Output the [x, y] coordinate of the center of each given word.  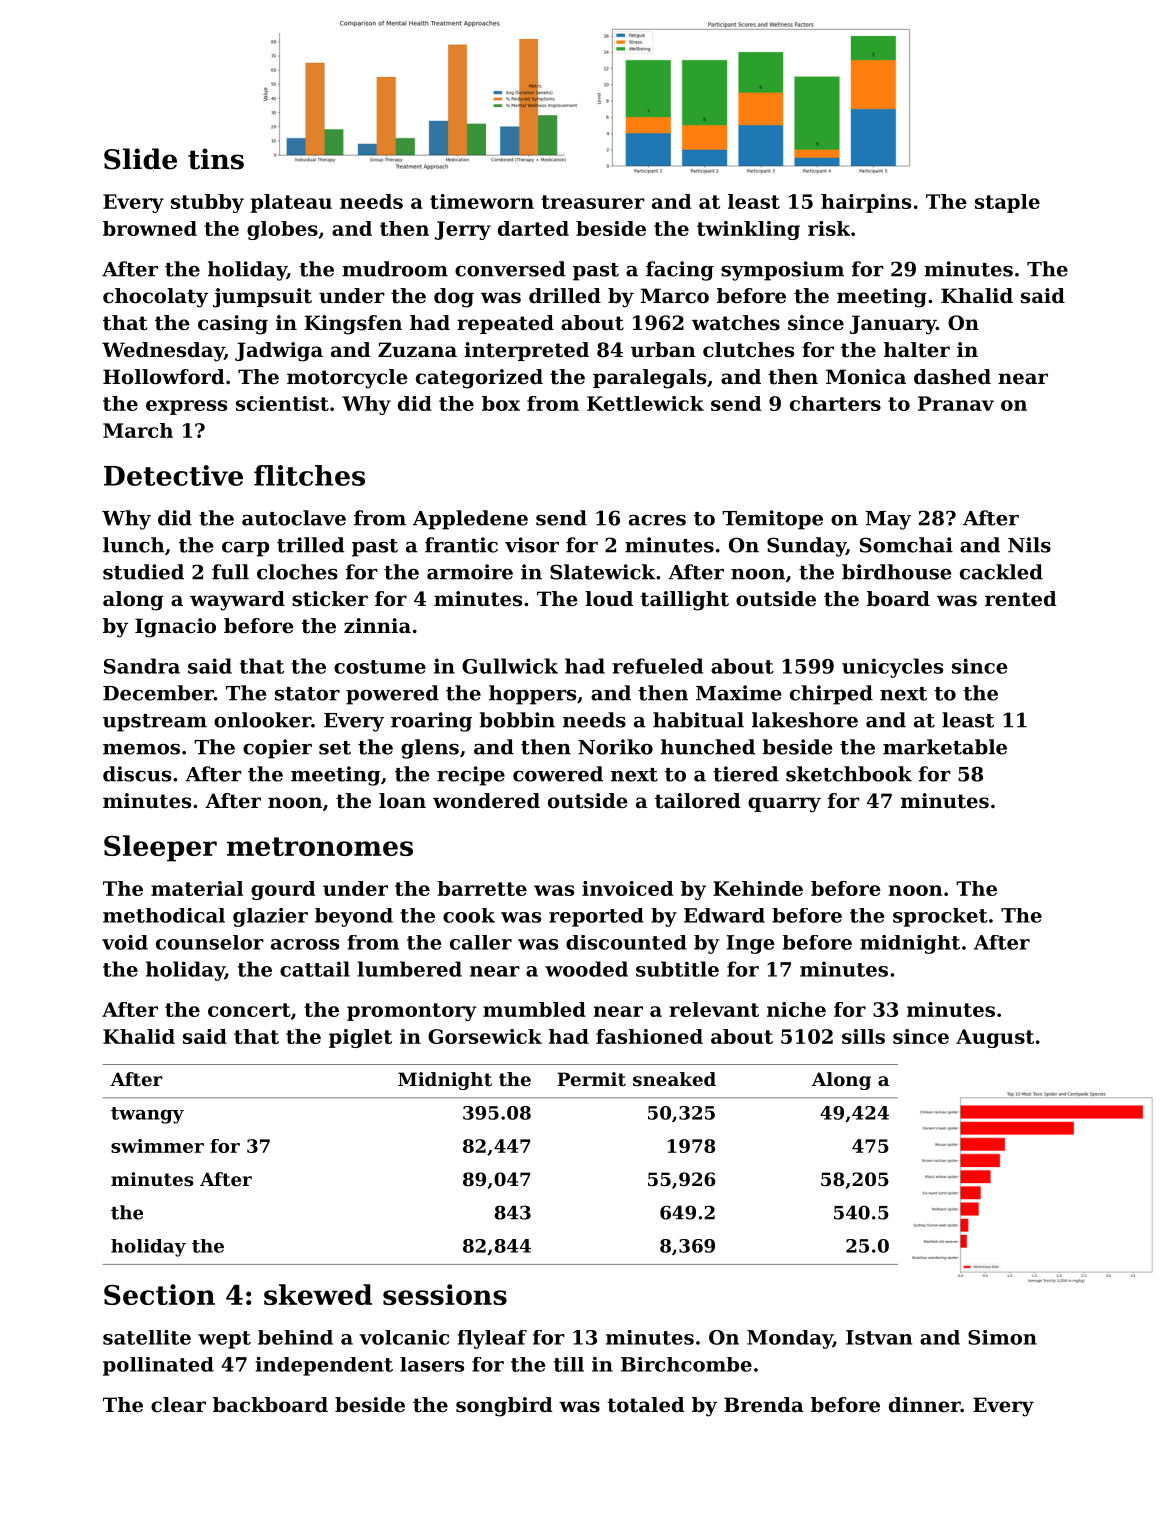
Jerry [463, 230]
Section [159, 1294]
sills [863, 1036]
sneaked [674, 1079]
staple [1007, 203]
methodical [164, 915]
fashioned [649, 1036]
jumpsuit [262, 298]
